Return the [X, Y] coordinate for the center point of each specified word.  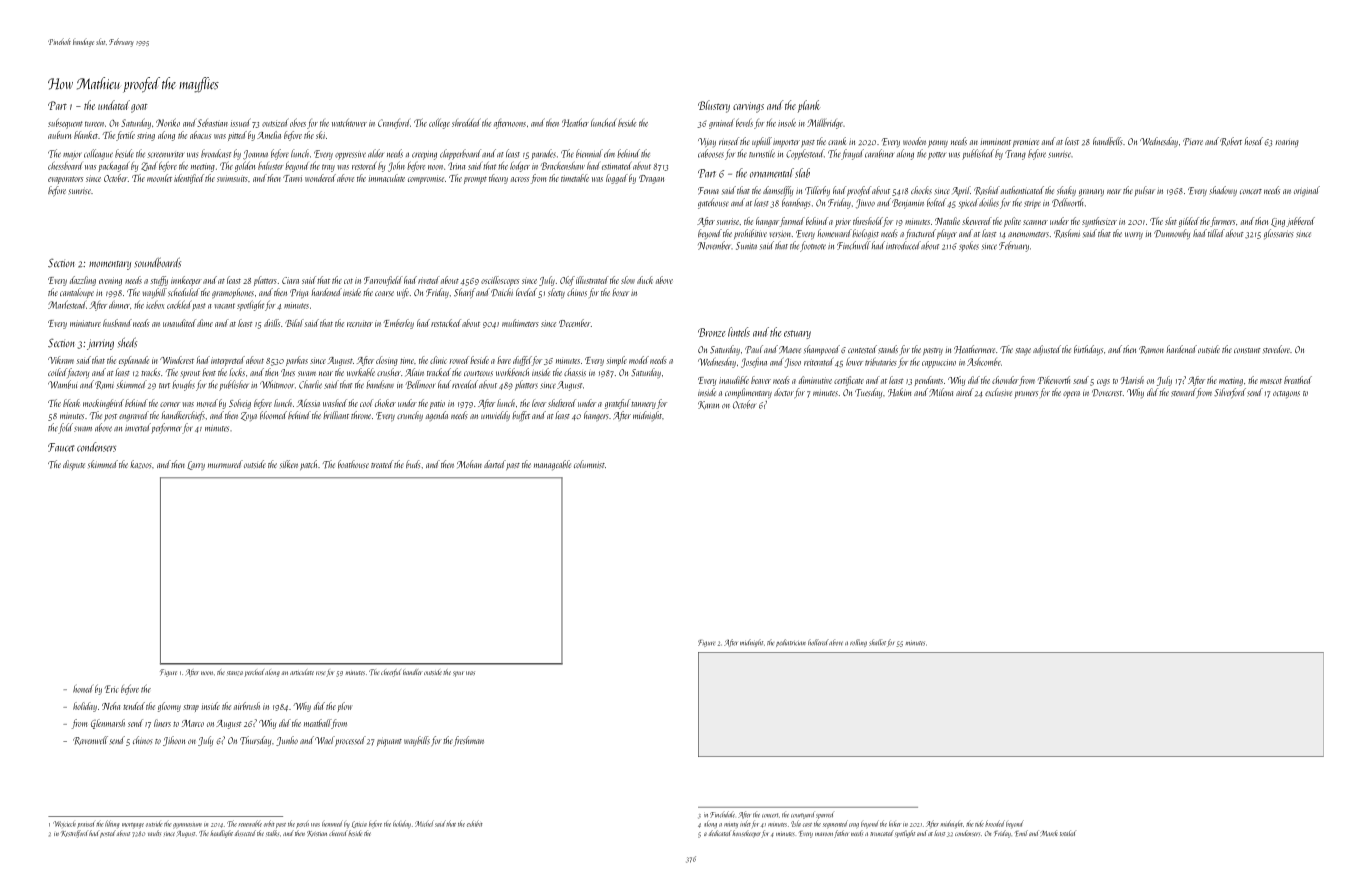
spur [458, 674]
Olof [567, 281]
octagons [1286, 394]
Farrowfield [383, 281]
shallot [877, 642]
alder [376, 153]
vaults [154, 833]
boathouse [353, 464]
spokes [969, 246]
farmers [1222, 222]
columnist [589, 464]
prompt [475, 180]
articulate [302, 672]
